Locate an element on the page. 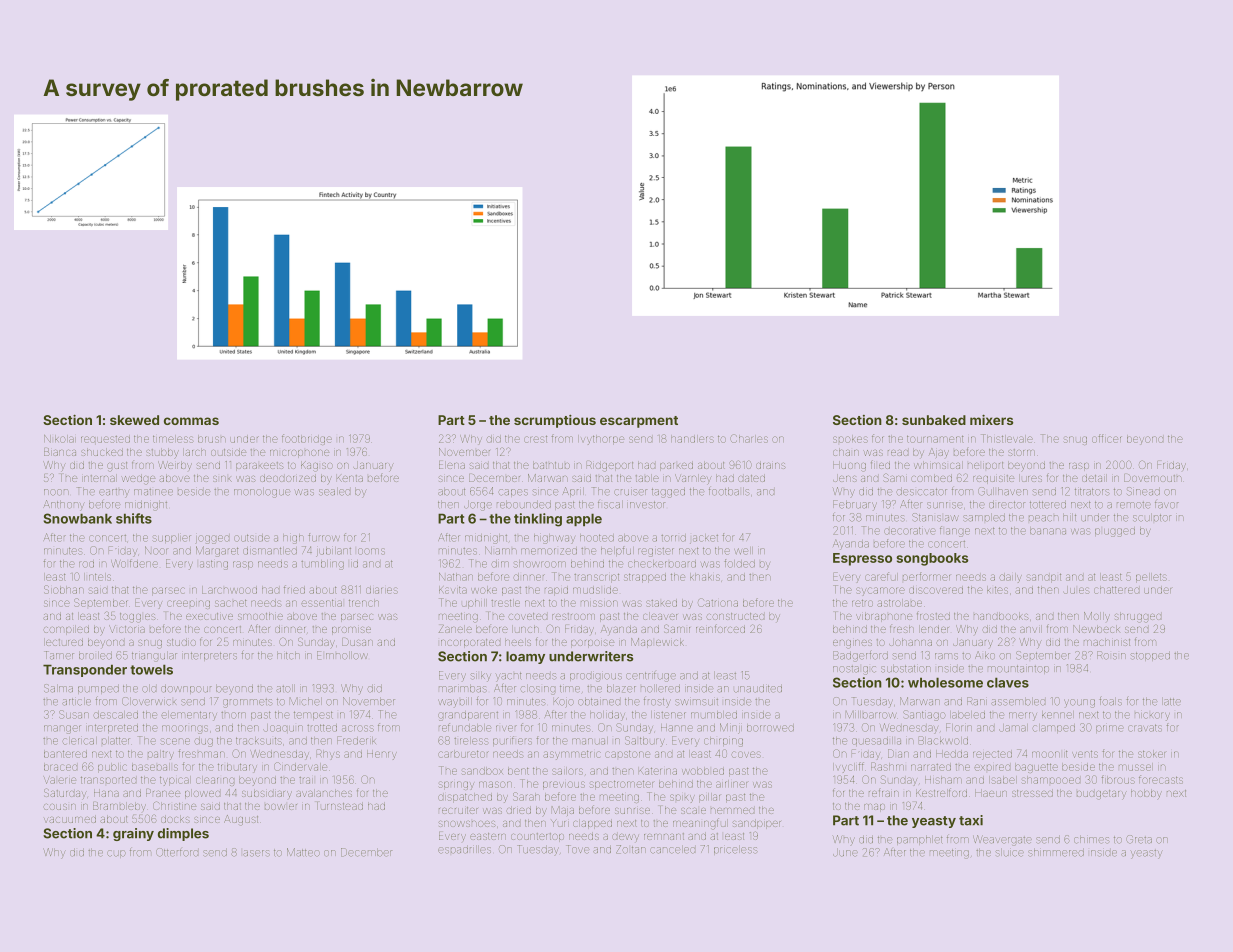 Image resolution: width=1233 pixels, height=952 pixels. priceless is located at coordinates (735, 850).
